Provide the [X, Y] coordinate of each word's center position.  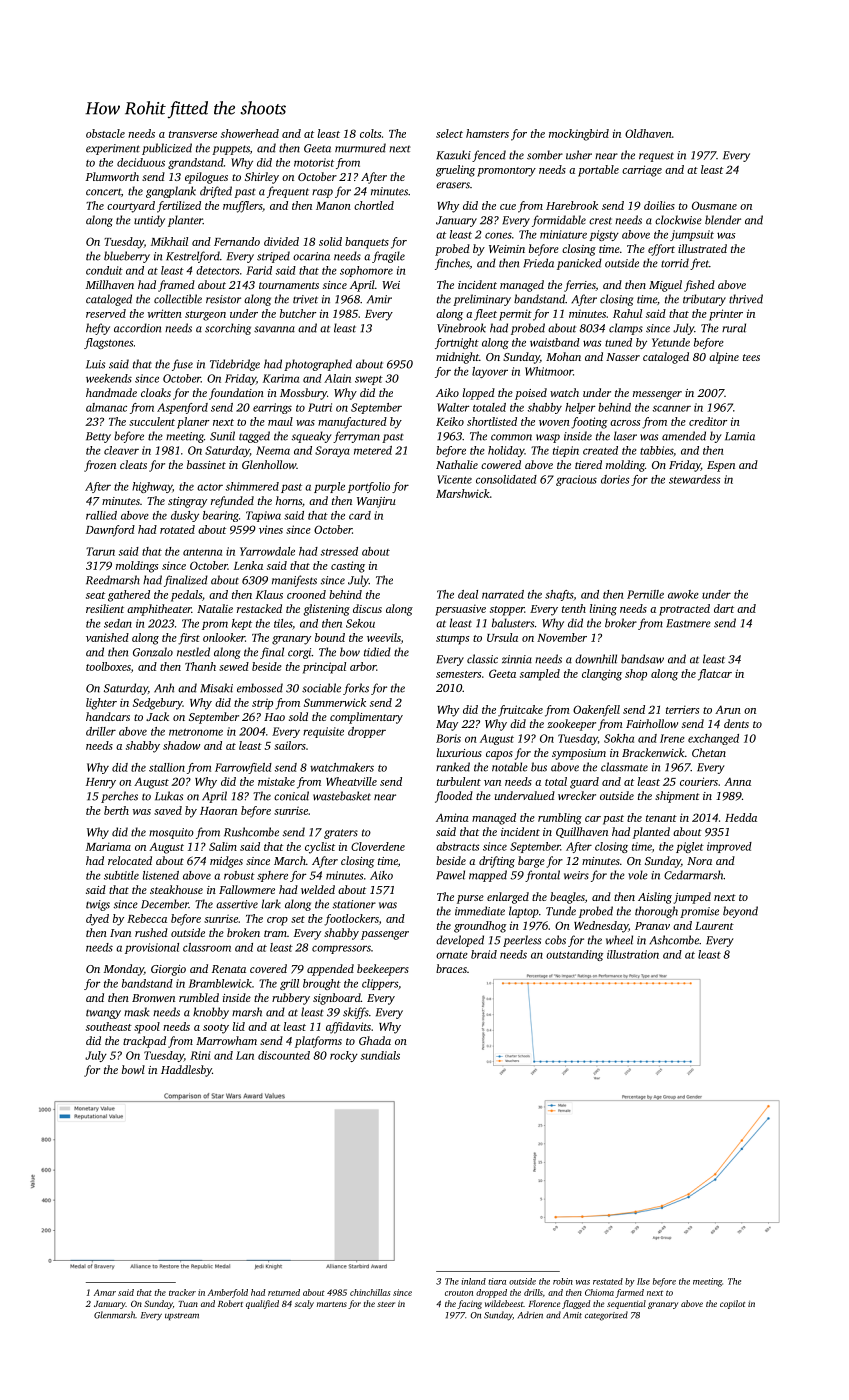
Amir [379, 299]
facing [469, 1304]
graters [341, 834]
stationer [354, 904]
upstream [182, 1317]
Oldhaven [648, 133]
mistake [276, 781]
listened [160, 875]
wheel [619, 940]
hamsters [487, 133]
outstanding [574, 955]
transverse [193, 134]
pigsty [604, 235]
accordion [137, 328]
